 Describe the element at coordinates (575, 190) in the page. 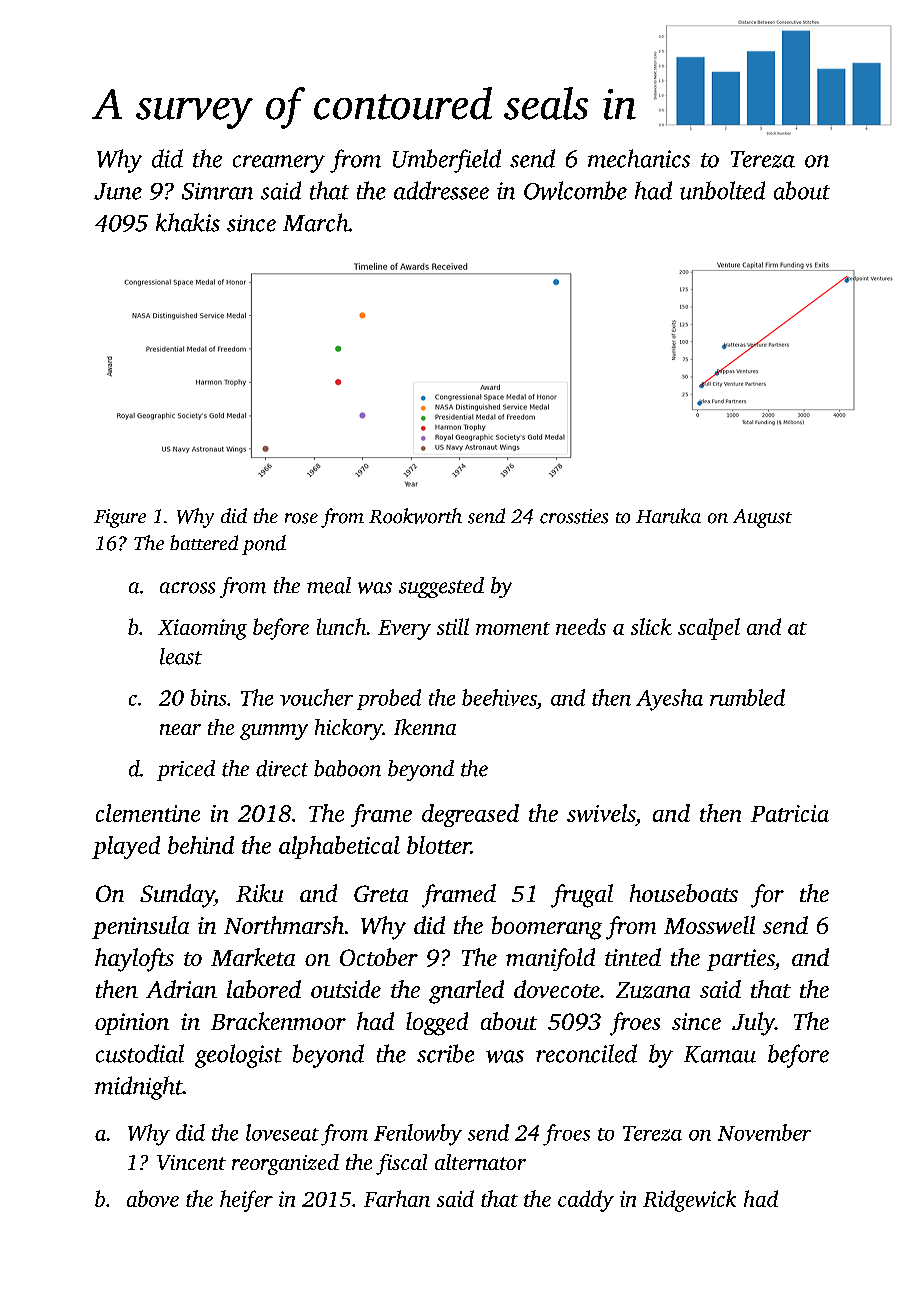

I see `Owlcombe` at that location.
